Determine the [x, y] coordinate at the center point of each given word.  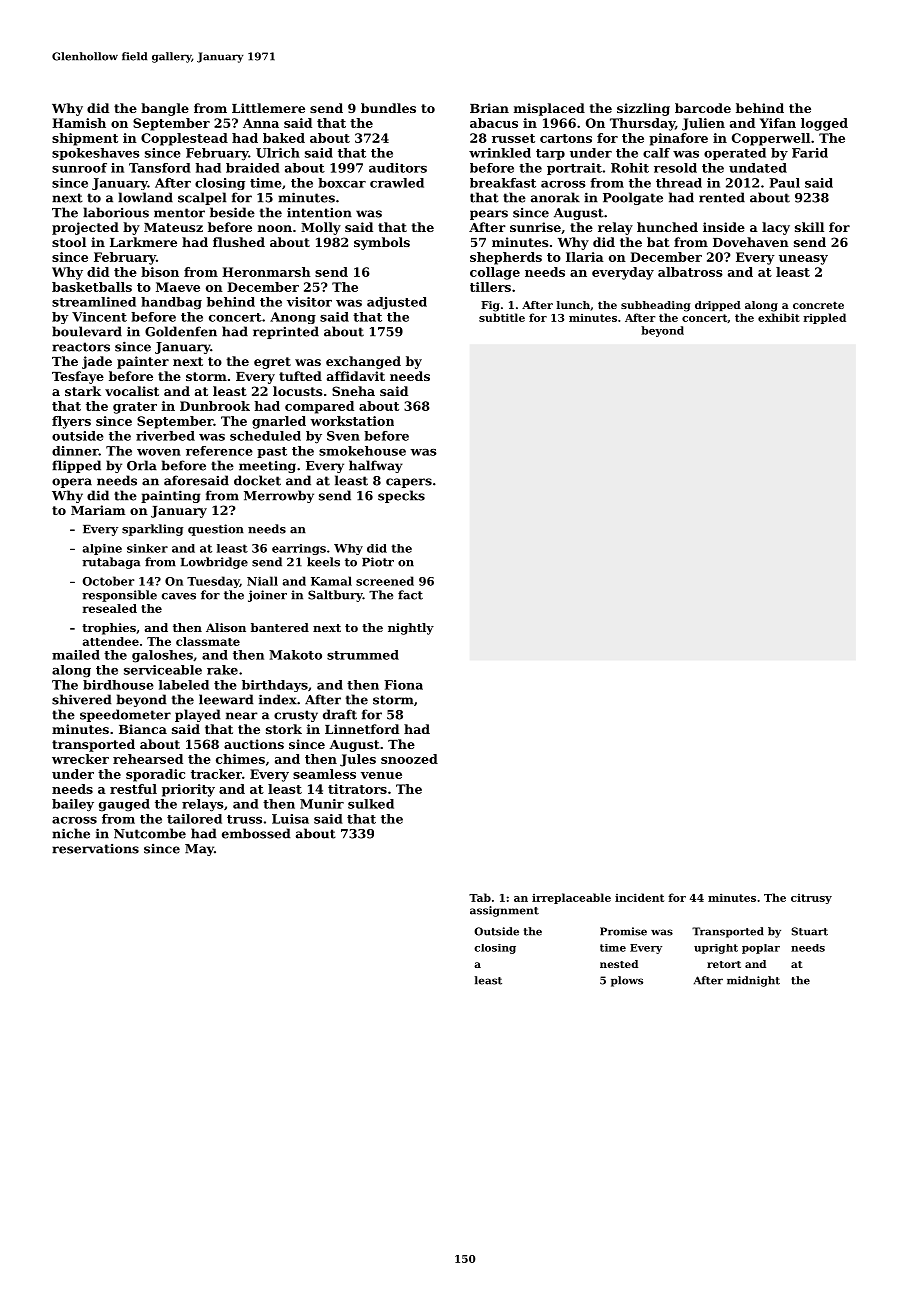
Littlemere [268, 108]
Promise [623, 931]
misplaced [549, 109]
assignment [504, 911]
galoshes [162, 656]
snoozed [409, 759]
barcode [703, 108]
